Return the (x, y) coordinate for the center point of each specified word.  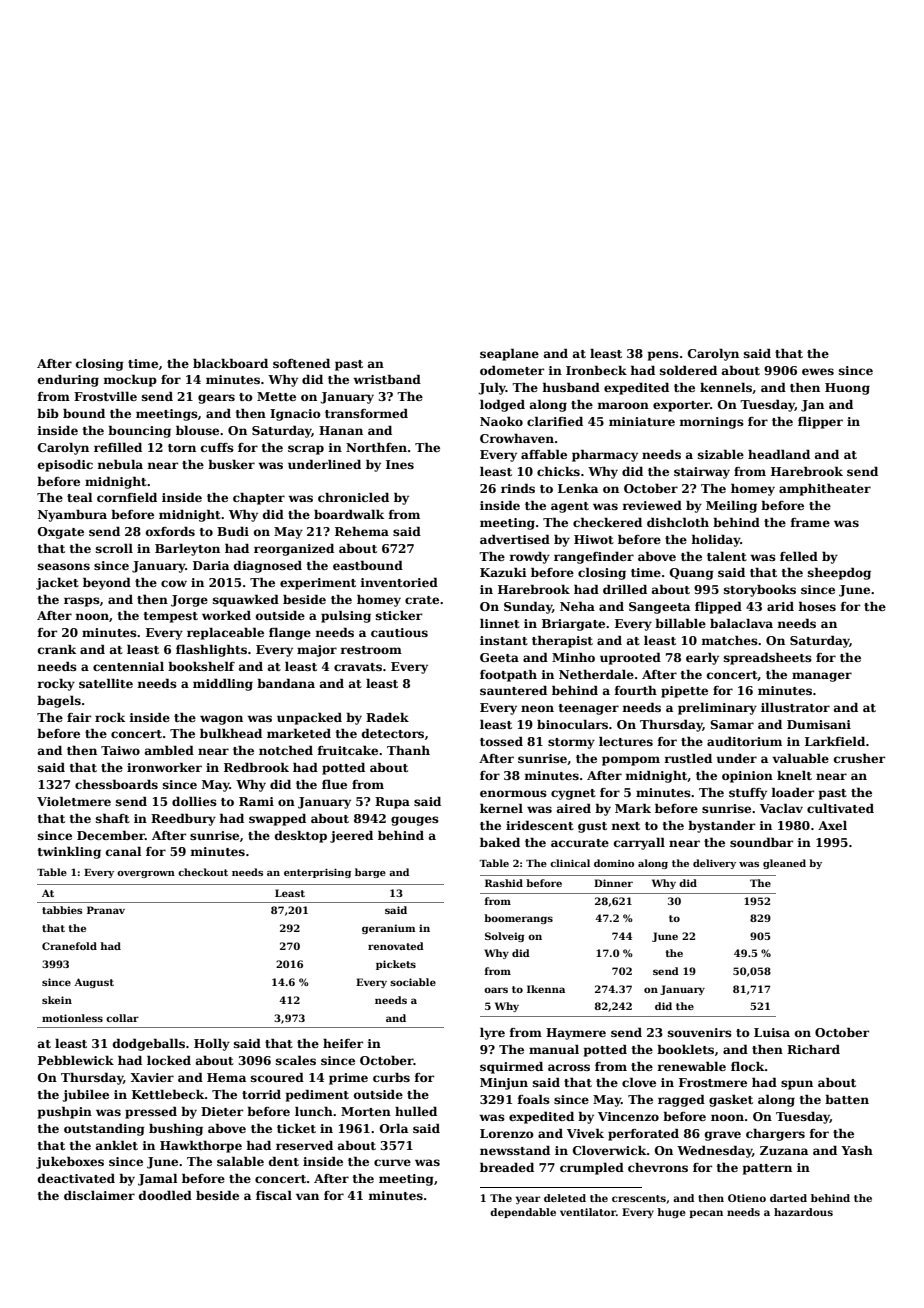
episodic (65, 465)
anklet (117, 1145)
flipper (820, 422)
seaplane (509, 354)
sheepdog (839, 573)
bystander (721, 826)
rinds (518, 488)
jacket (57, 583)
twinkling (69, 852)
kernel (501, 808)
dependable (523, 1213)
